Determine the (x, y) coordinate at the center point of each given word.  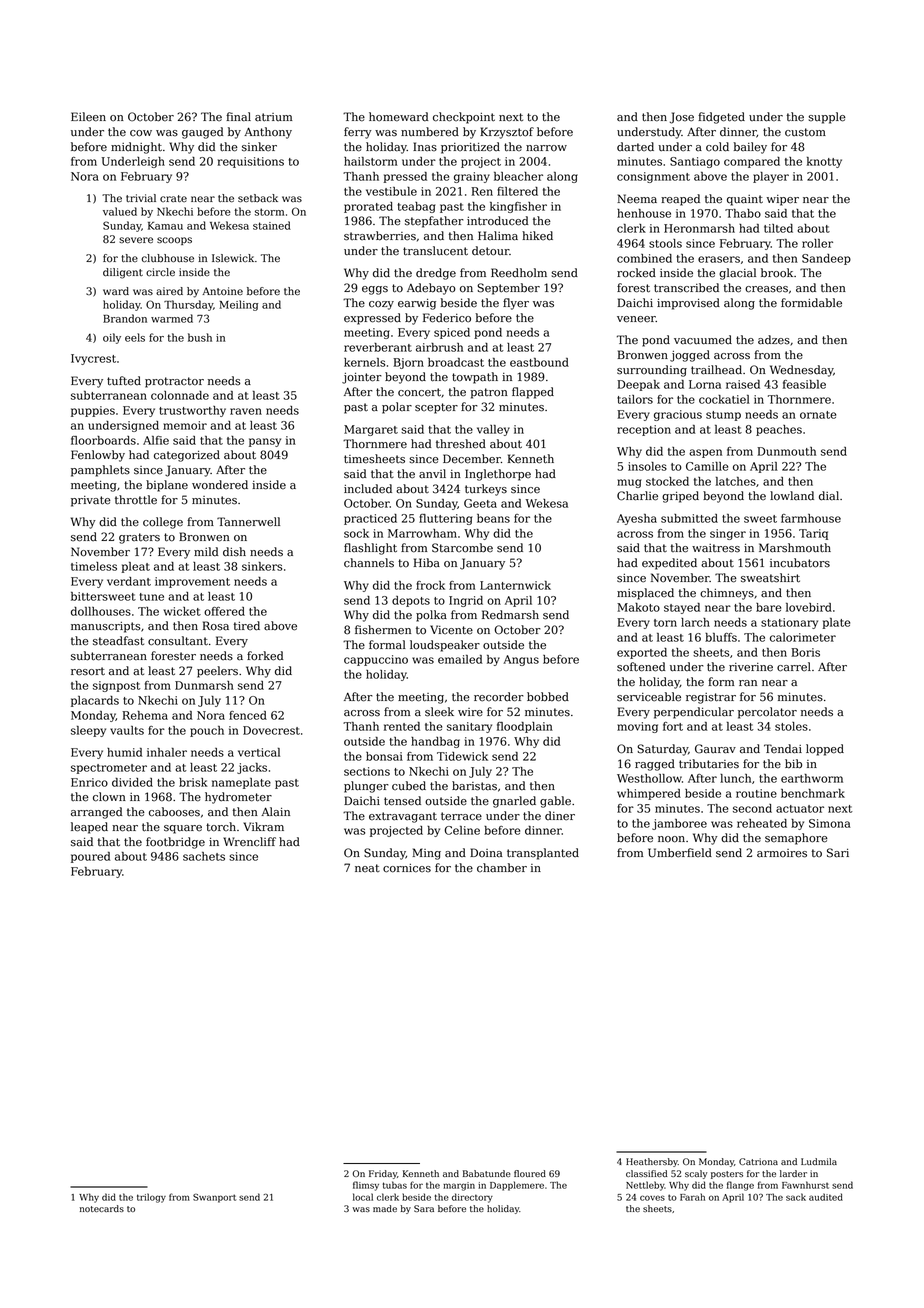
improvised (688, 304)
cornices (407, 868)
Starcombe (462, 548)
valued (120, 211)
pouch (207, 731)
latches (736, 481)
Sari (838, 853)
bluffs (721, 637)
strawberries (380, 236)
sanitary (469, 727)
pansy (265, 442)
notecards (102, 1208)
